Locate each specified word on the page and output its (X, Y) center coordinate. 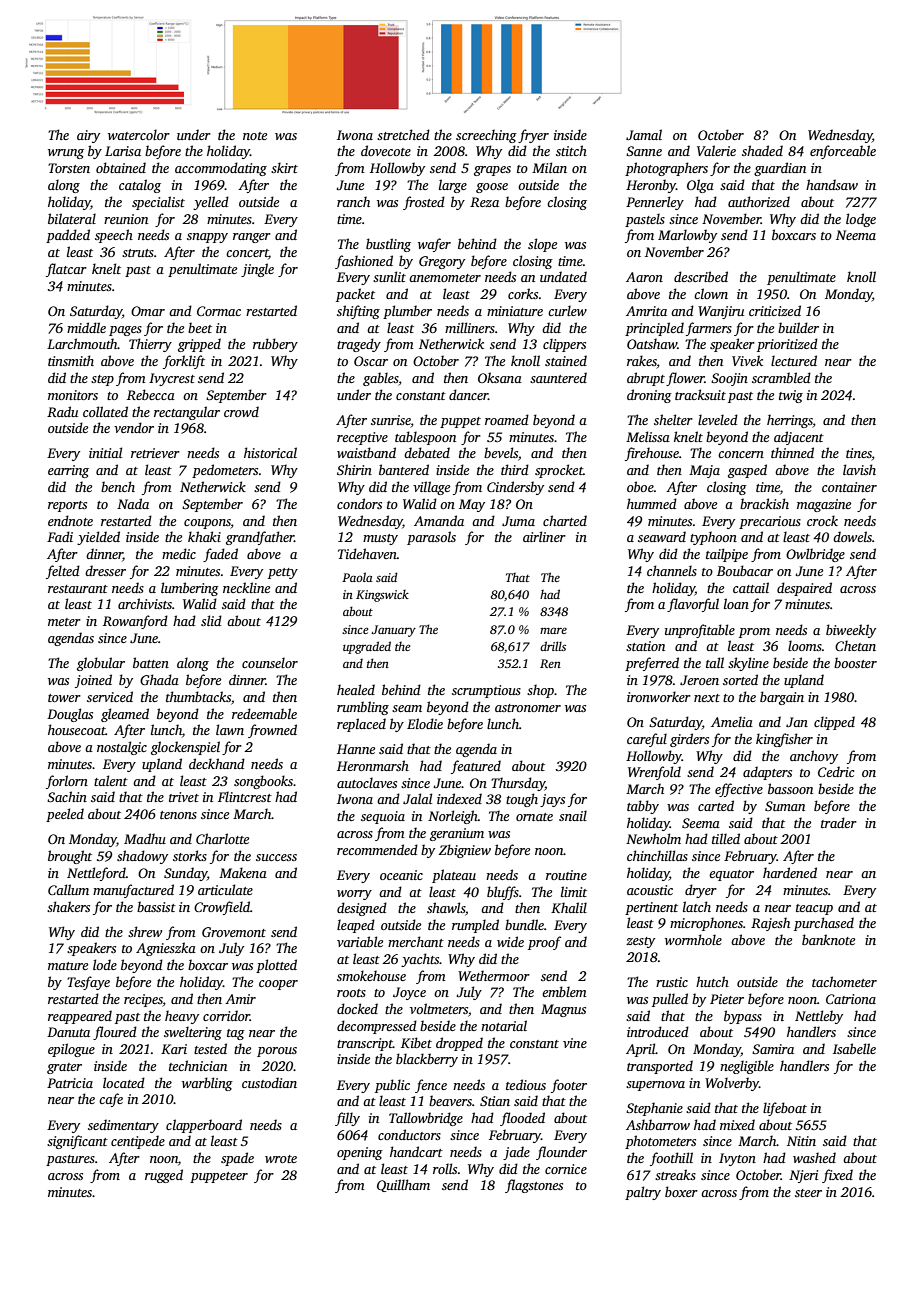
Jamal (644, 134)
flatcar (66, 270)
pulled (670, 1000)
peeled (65, 815)
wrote (281, 1159)
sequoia (383, 817)
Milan (549, 167)
